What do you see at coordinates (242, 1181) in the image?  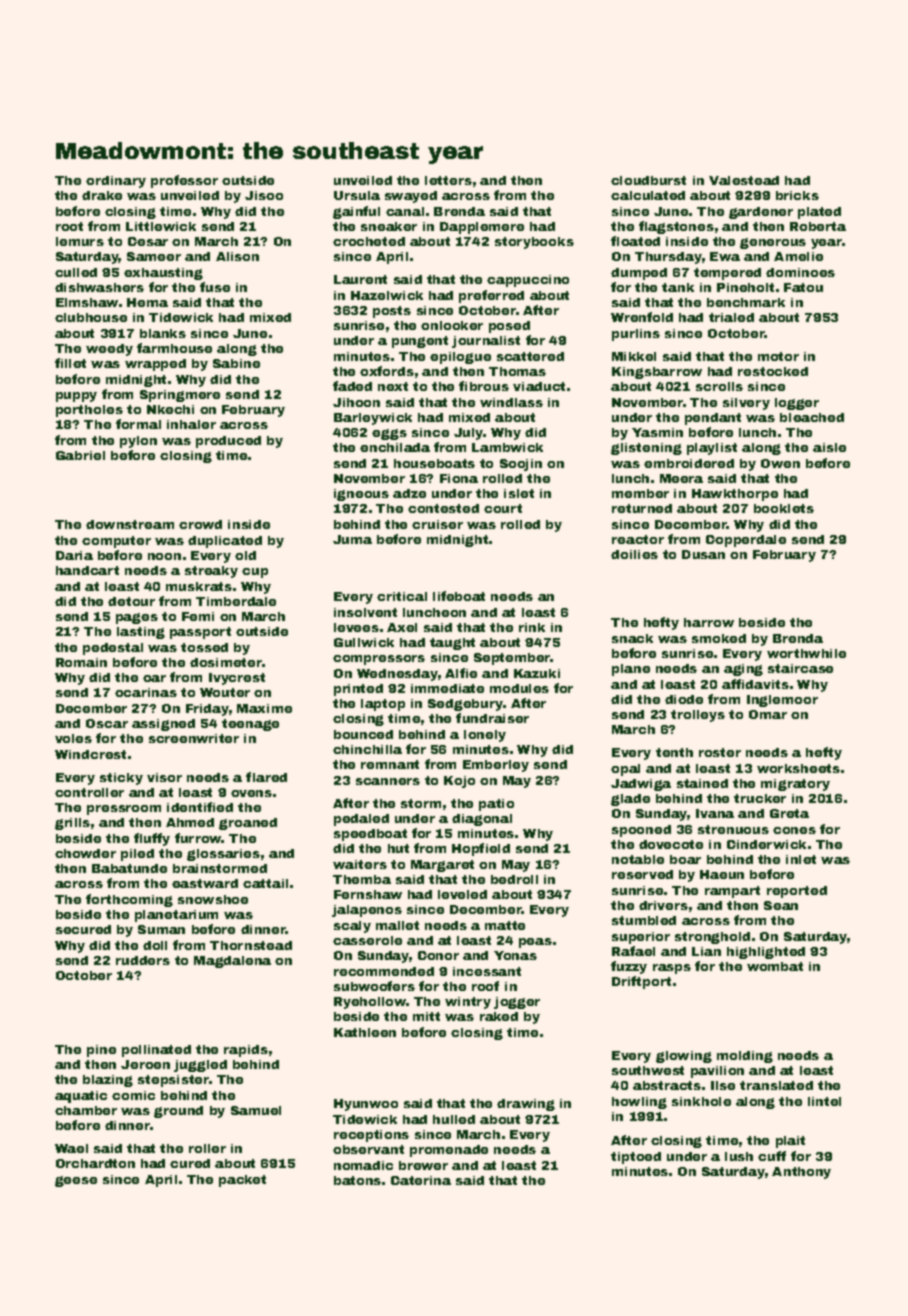 I see `packet` at bounding box center [242, 1181].
